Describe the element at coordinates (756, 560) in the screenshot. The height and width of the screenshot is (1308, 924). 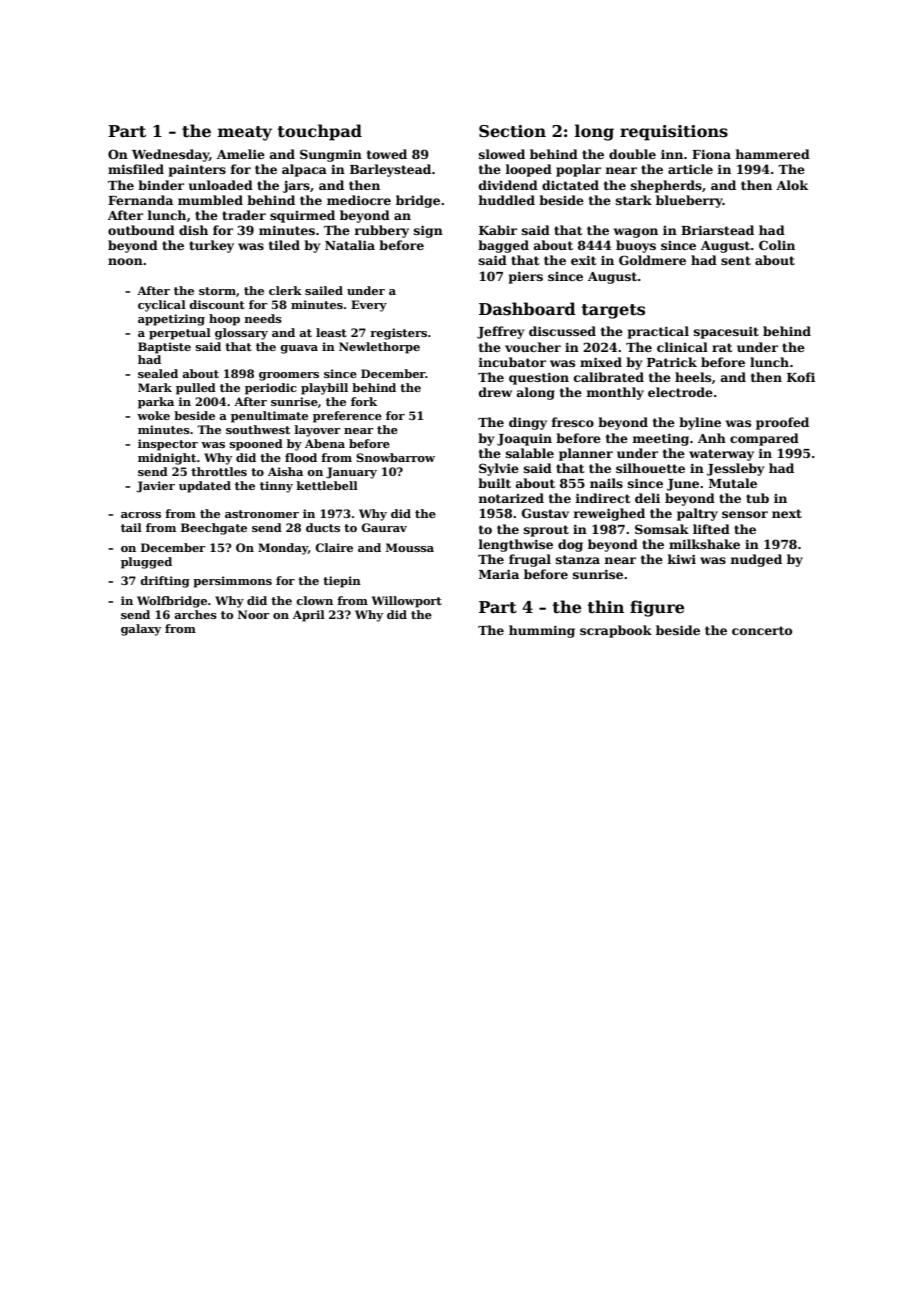
I see `nudged` at that location.
